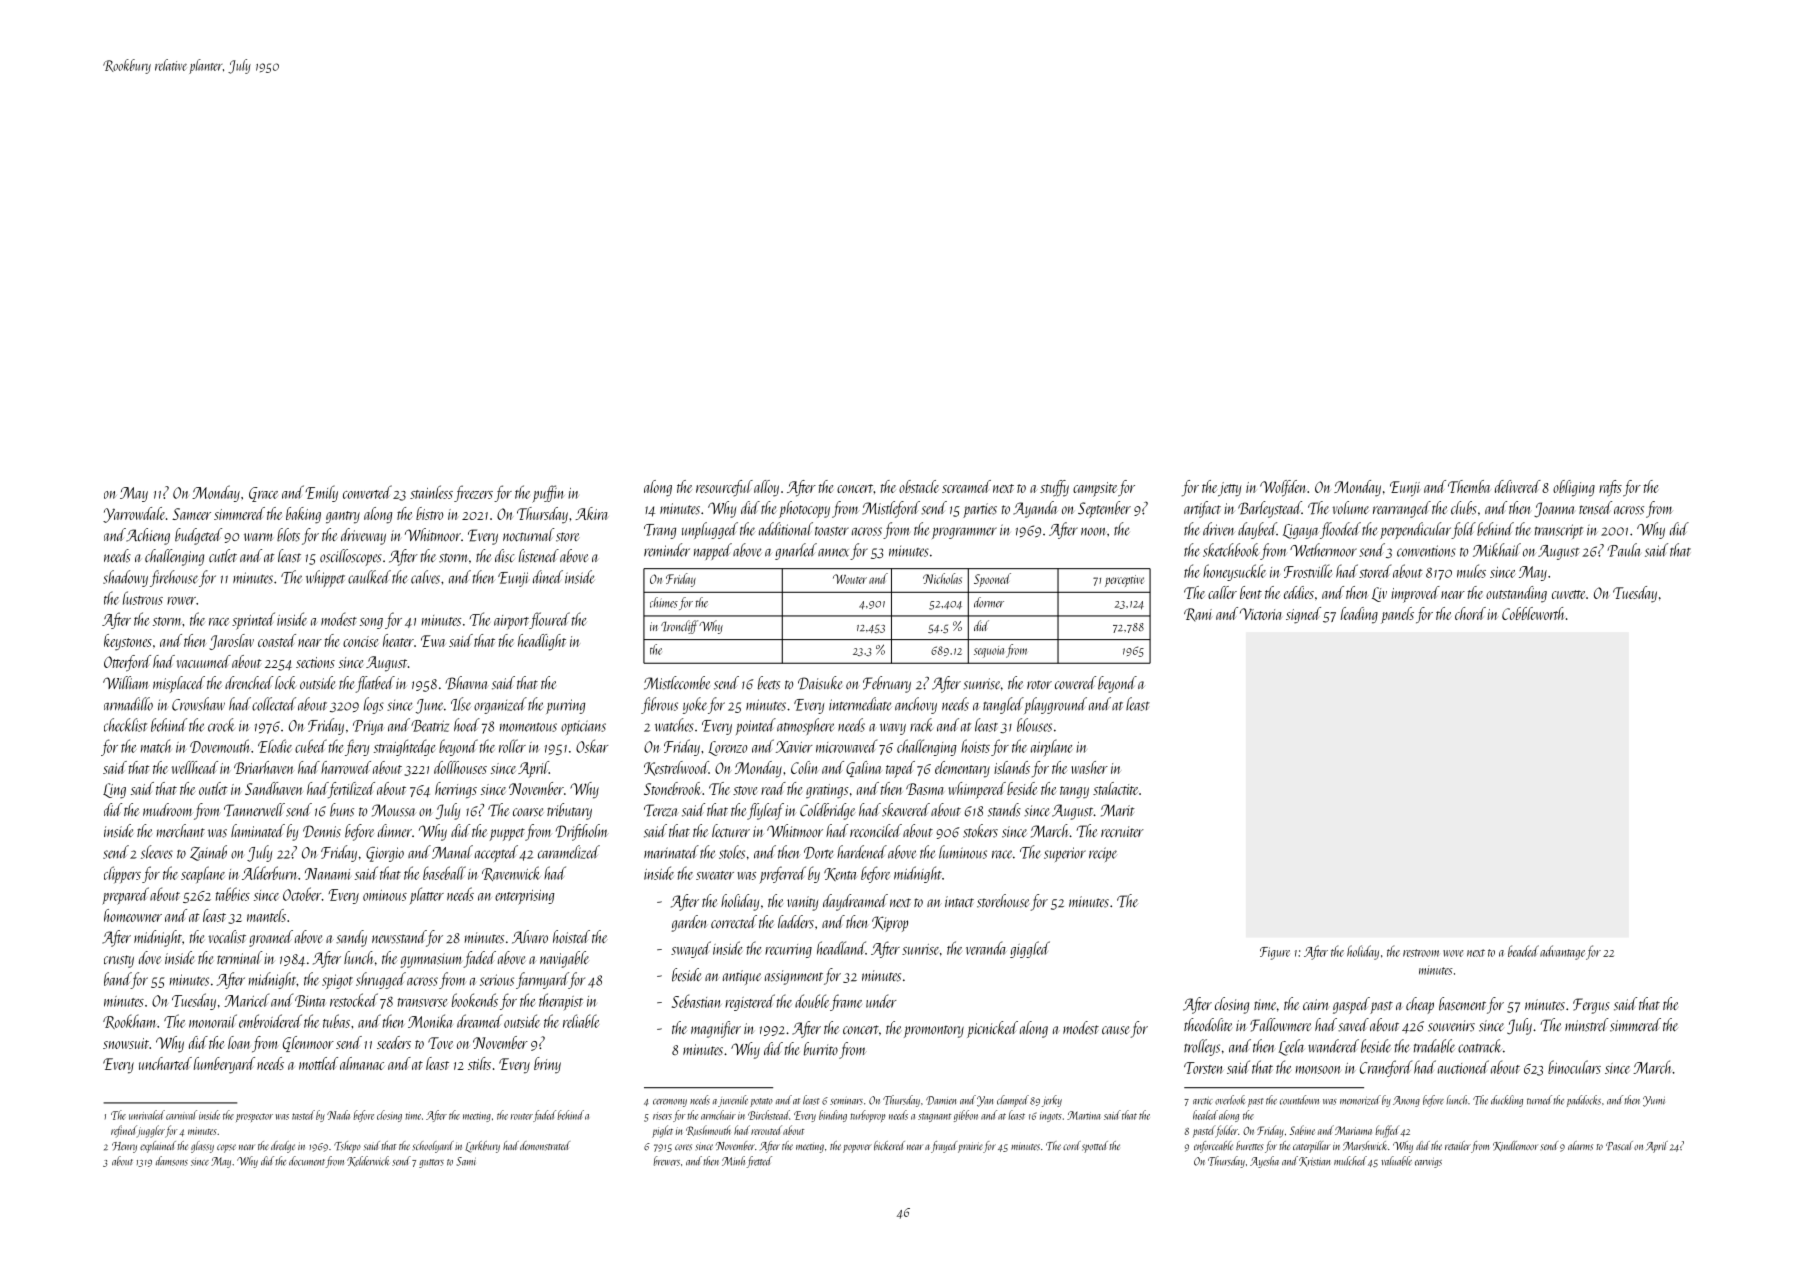 The width and height of the screenshot is (1794, 1268). What do you see at coordinates (302, 894) in the screenshot?
I see `October` at bounding box center [302, 894].
